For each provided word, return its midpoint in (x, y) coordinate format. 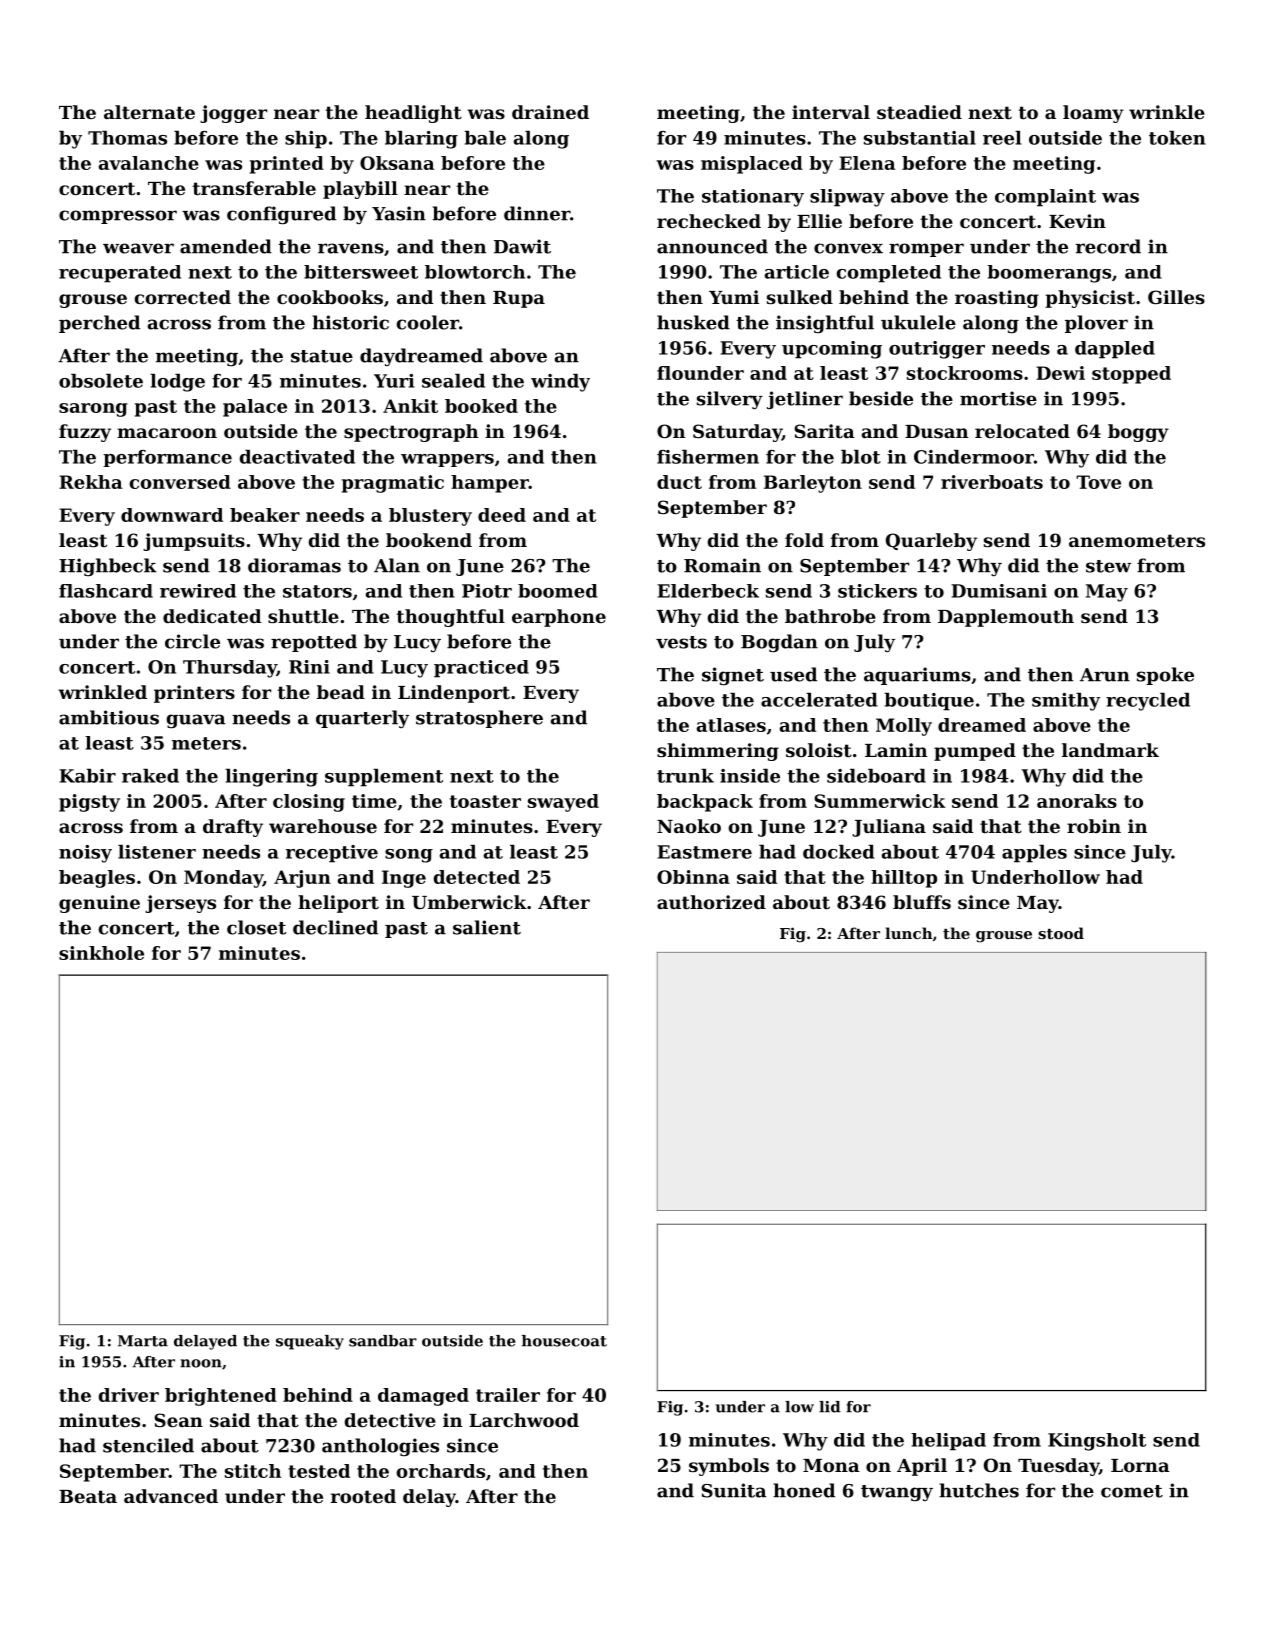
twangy (897, 1493)
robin (1094, 826)
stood (1061, 933)
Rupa (519, 299)
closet (256, 927)
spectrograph (411, 433)
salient (487, 927)
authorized (711, 902)
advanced (171, 1496)
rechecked (709, 221)
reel (1002, 138)
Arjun (302, 879)
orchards (441, 1471)
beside (881, 398)
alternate (149, 112)
